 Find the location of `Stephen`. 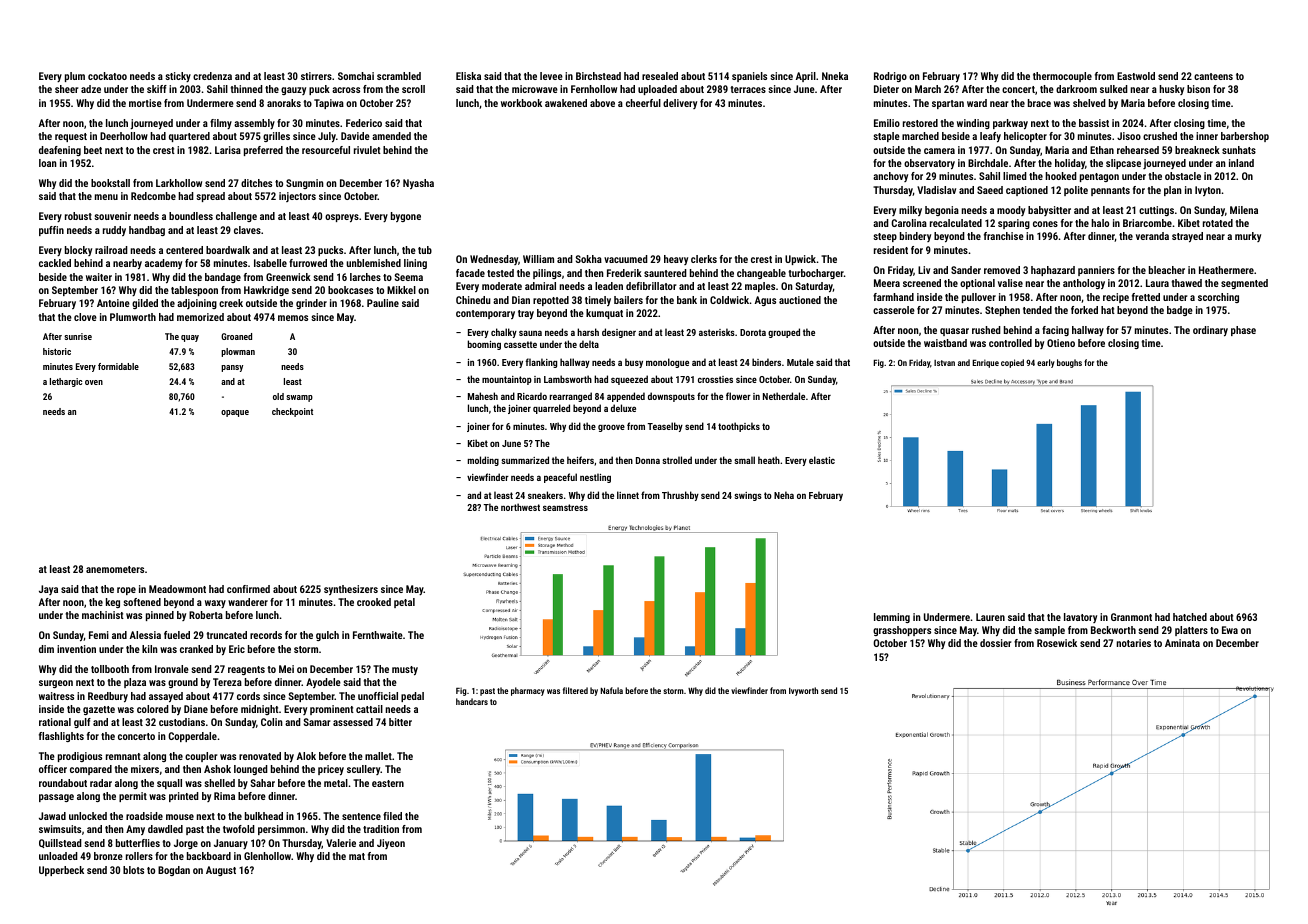

Stephen is located at coordinates (1002, 311).
